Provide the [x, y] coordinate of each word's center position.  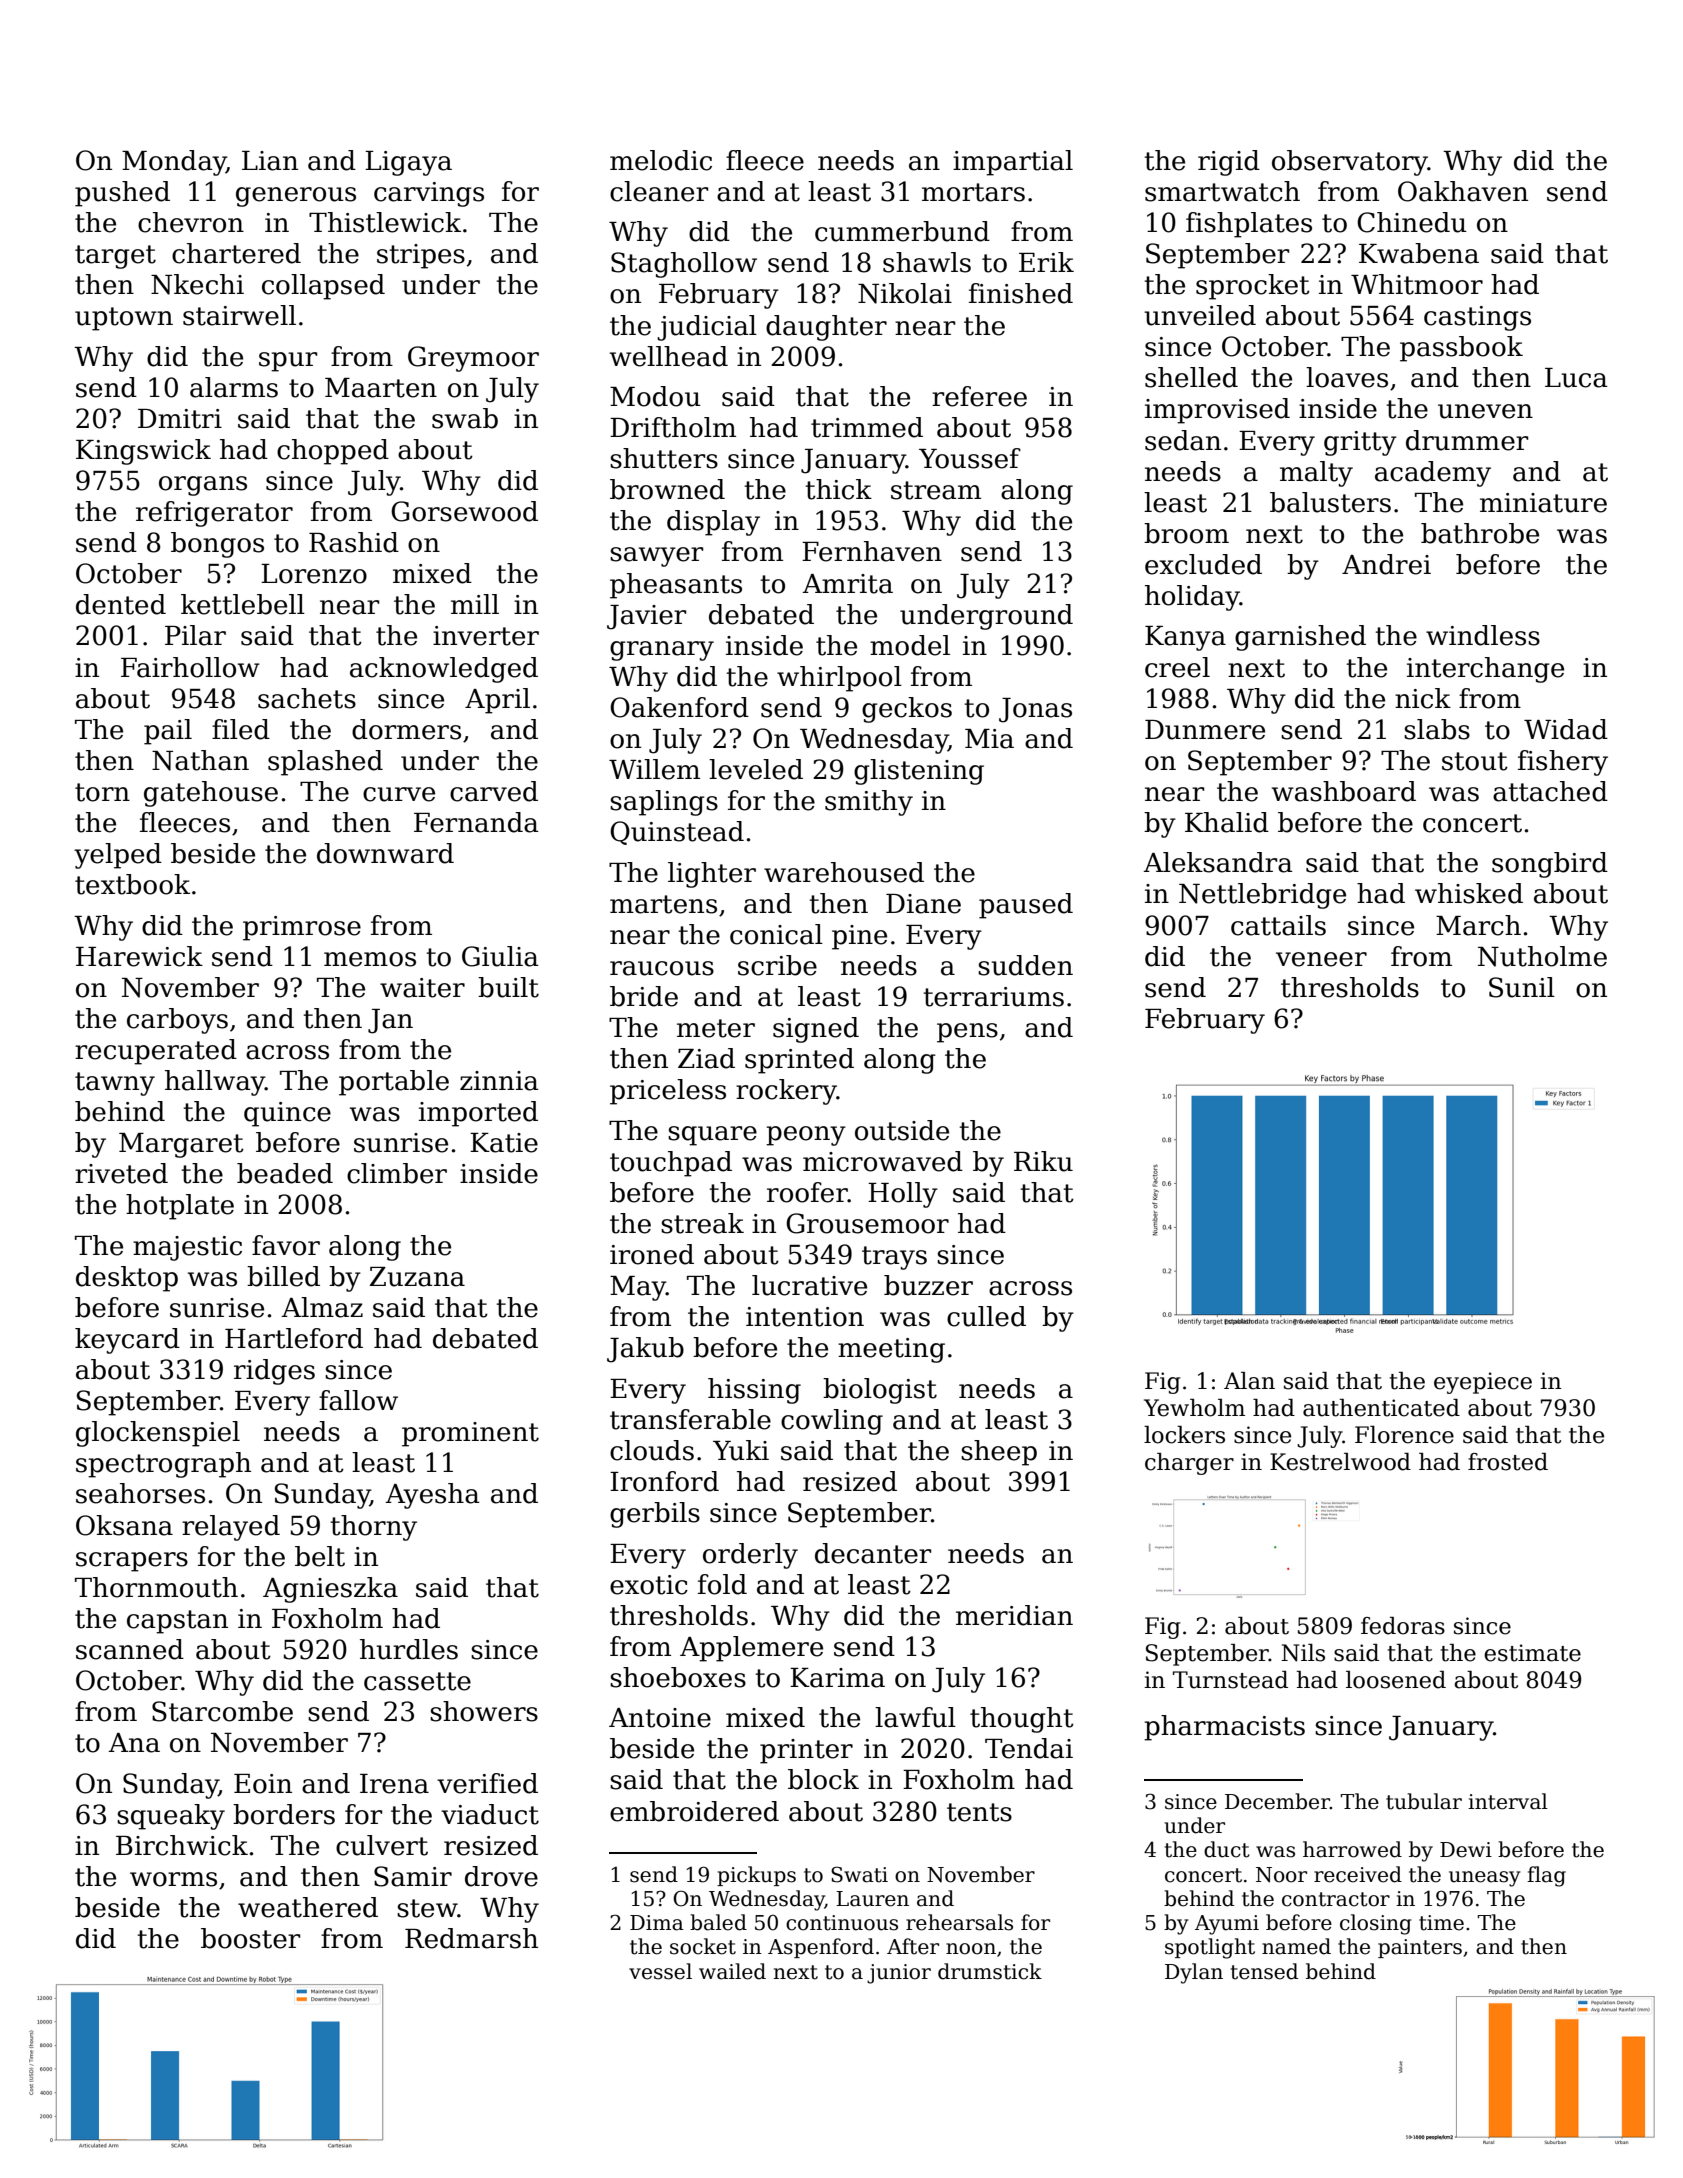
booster [251, 1938]
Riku [1043, 1161]
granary [662, 651]
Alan [1249, 1381]
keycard [127, 1341]
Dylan [1194, 1973]
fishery [1563, 763]
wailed [732, 1971]
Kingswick [143, 452]
